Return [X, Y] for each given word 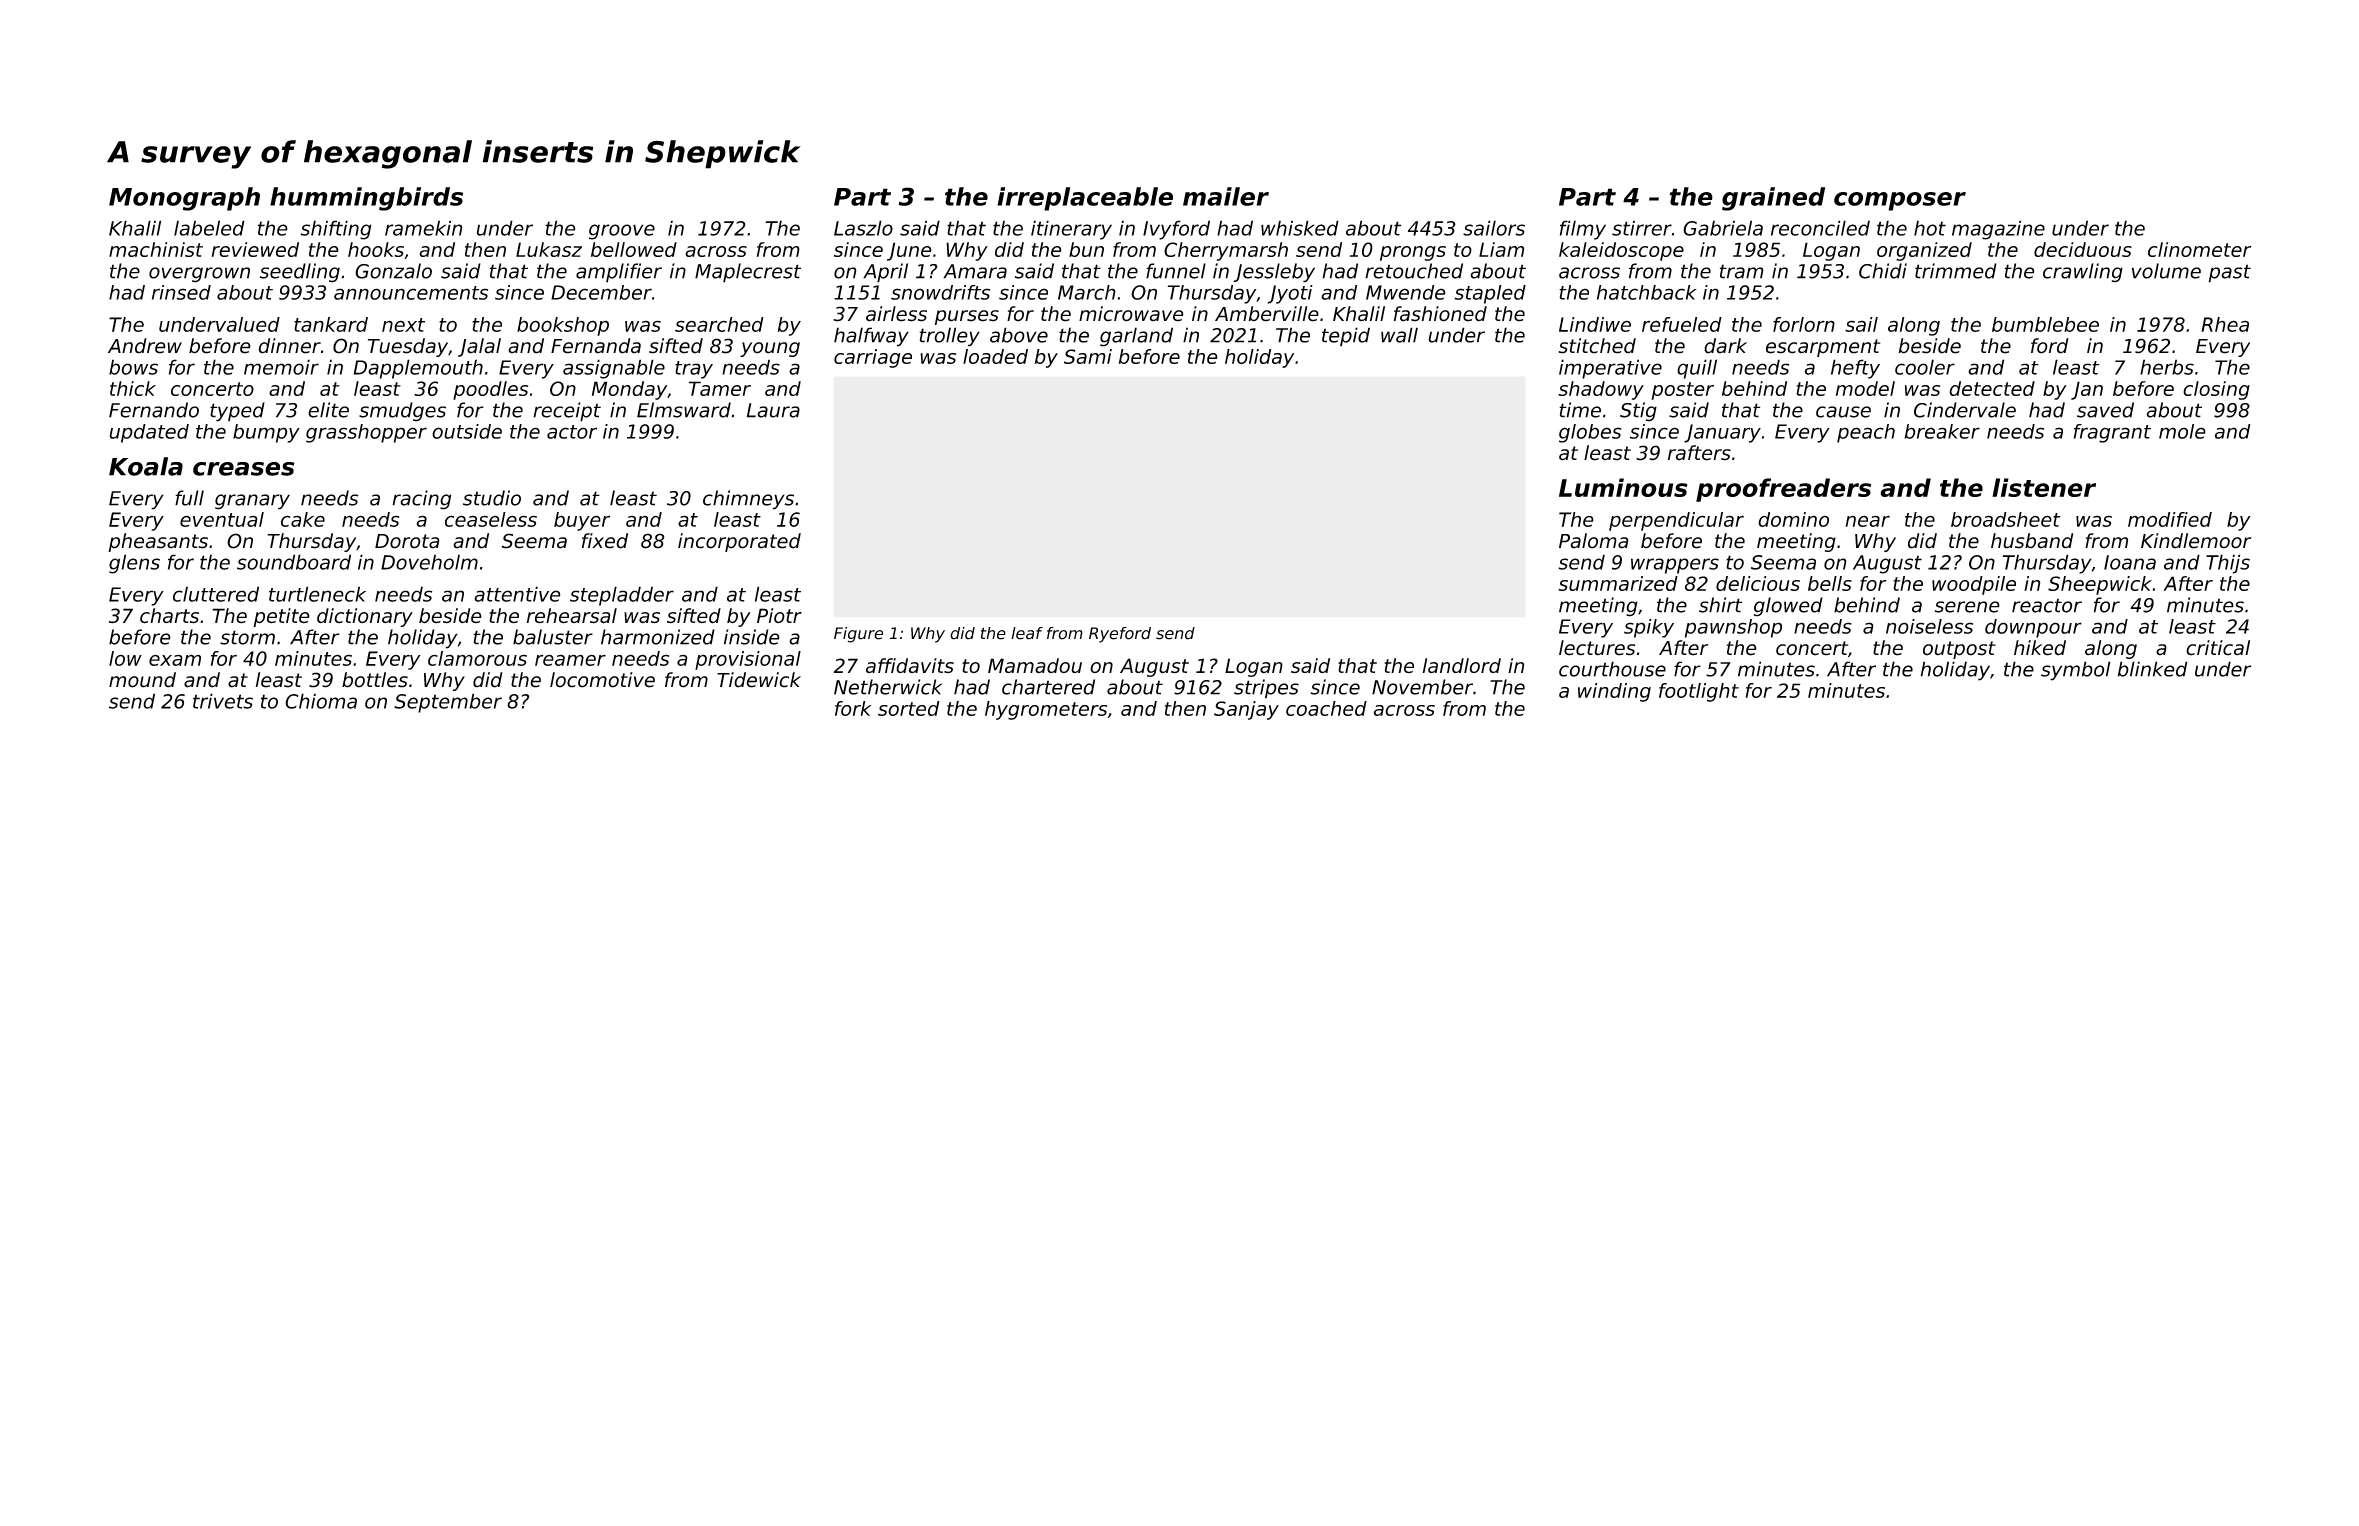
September [448, 703]
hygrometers [1046, 710]
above [1019, 335]
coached [1326, 708]
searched [719, 324]
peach [1866, 433]
